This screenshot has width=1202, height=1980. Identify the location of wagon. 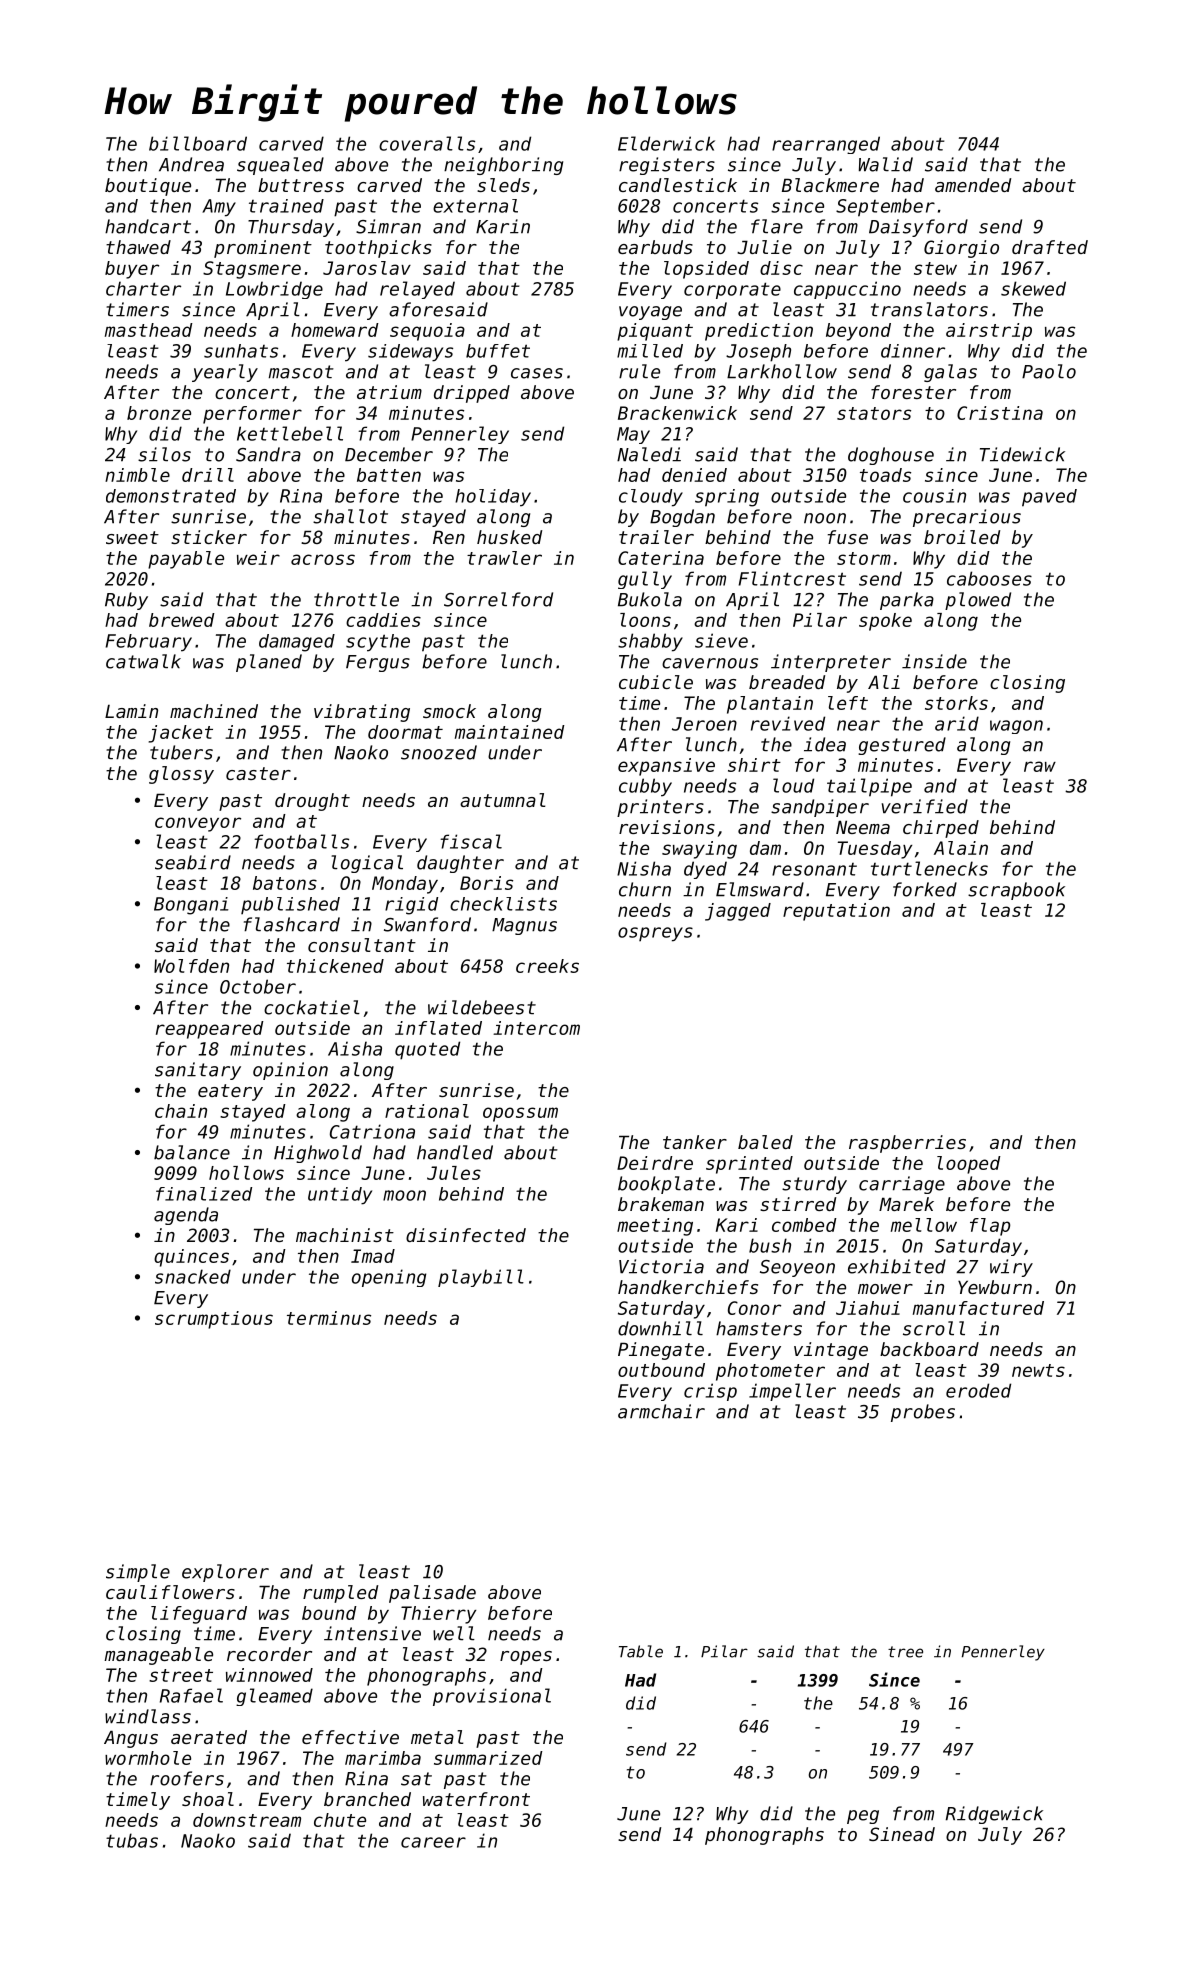
(1016, 727).
